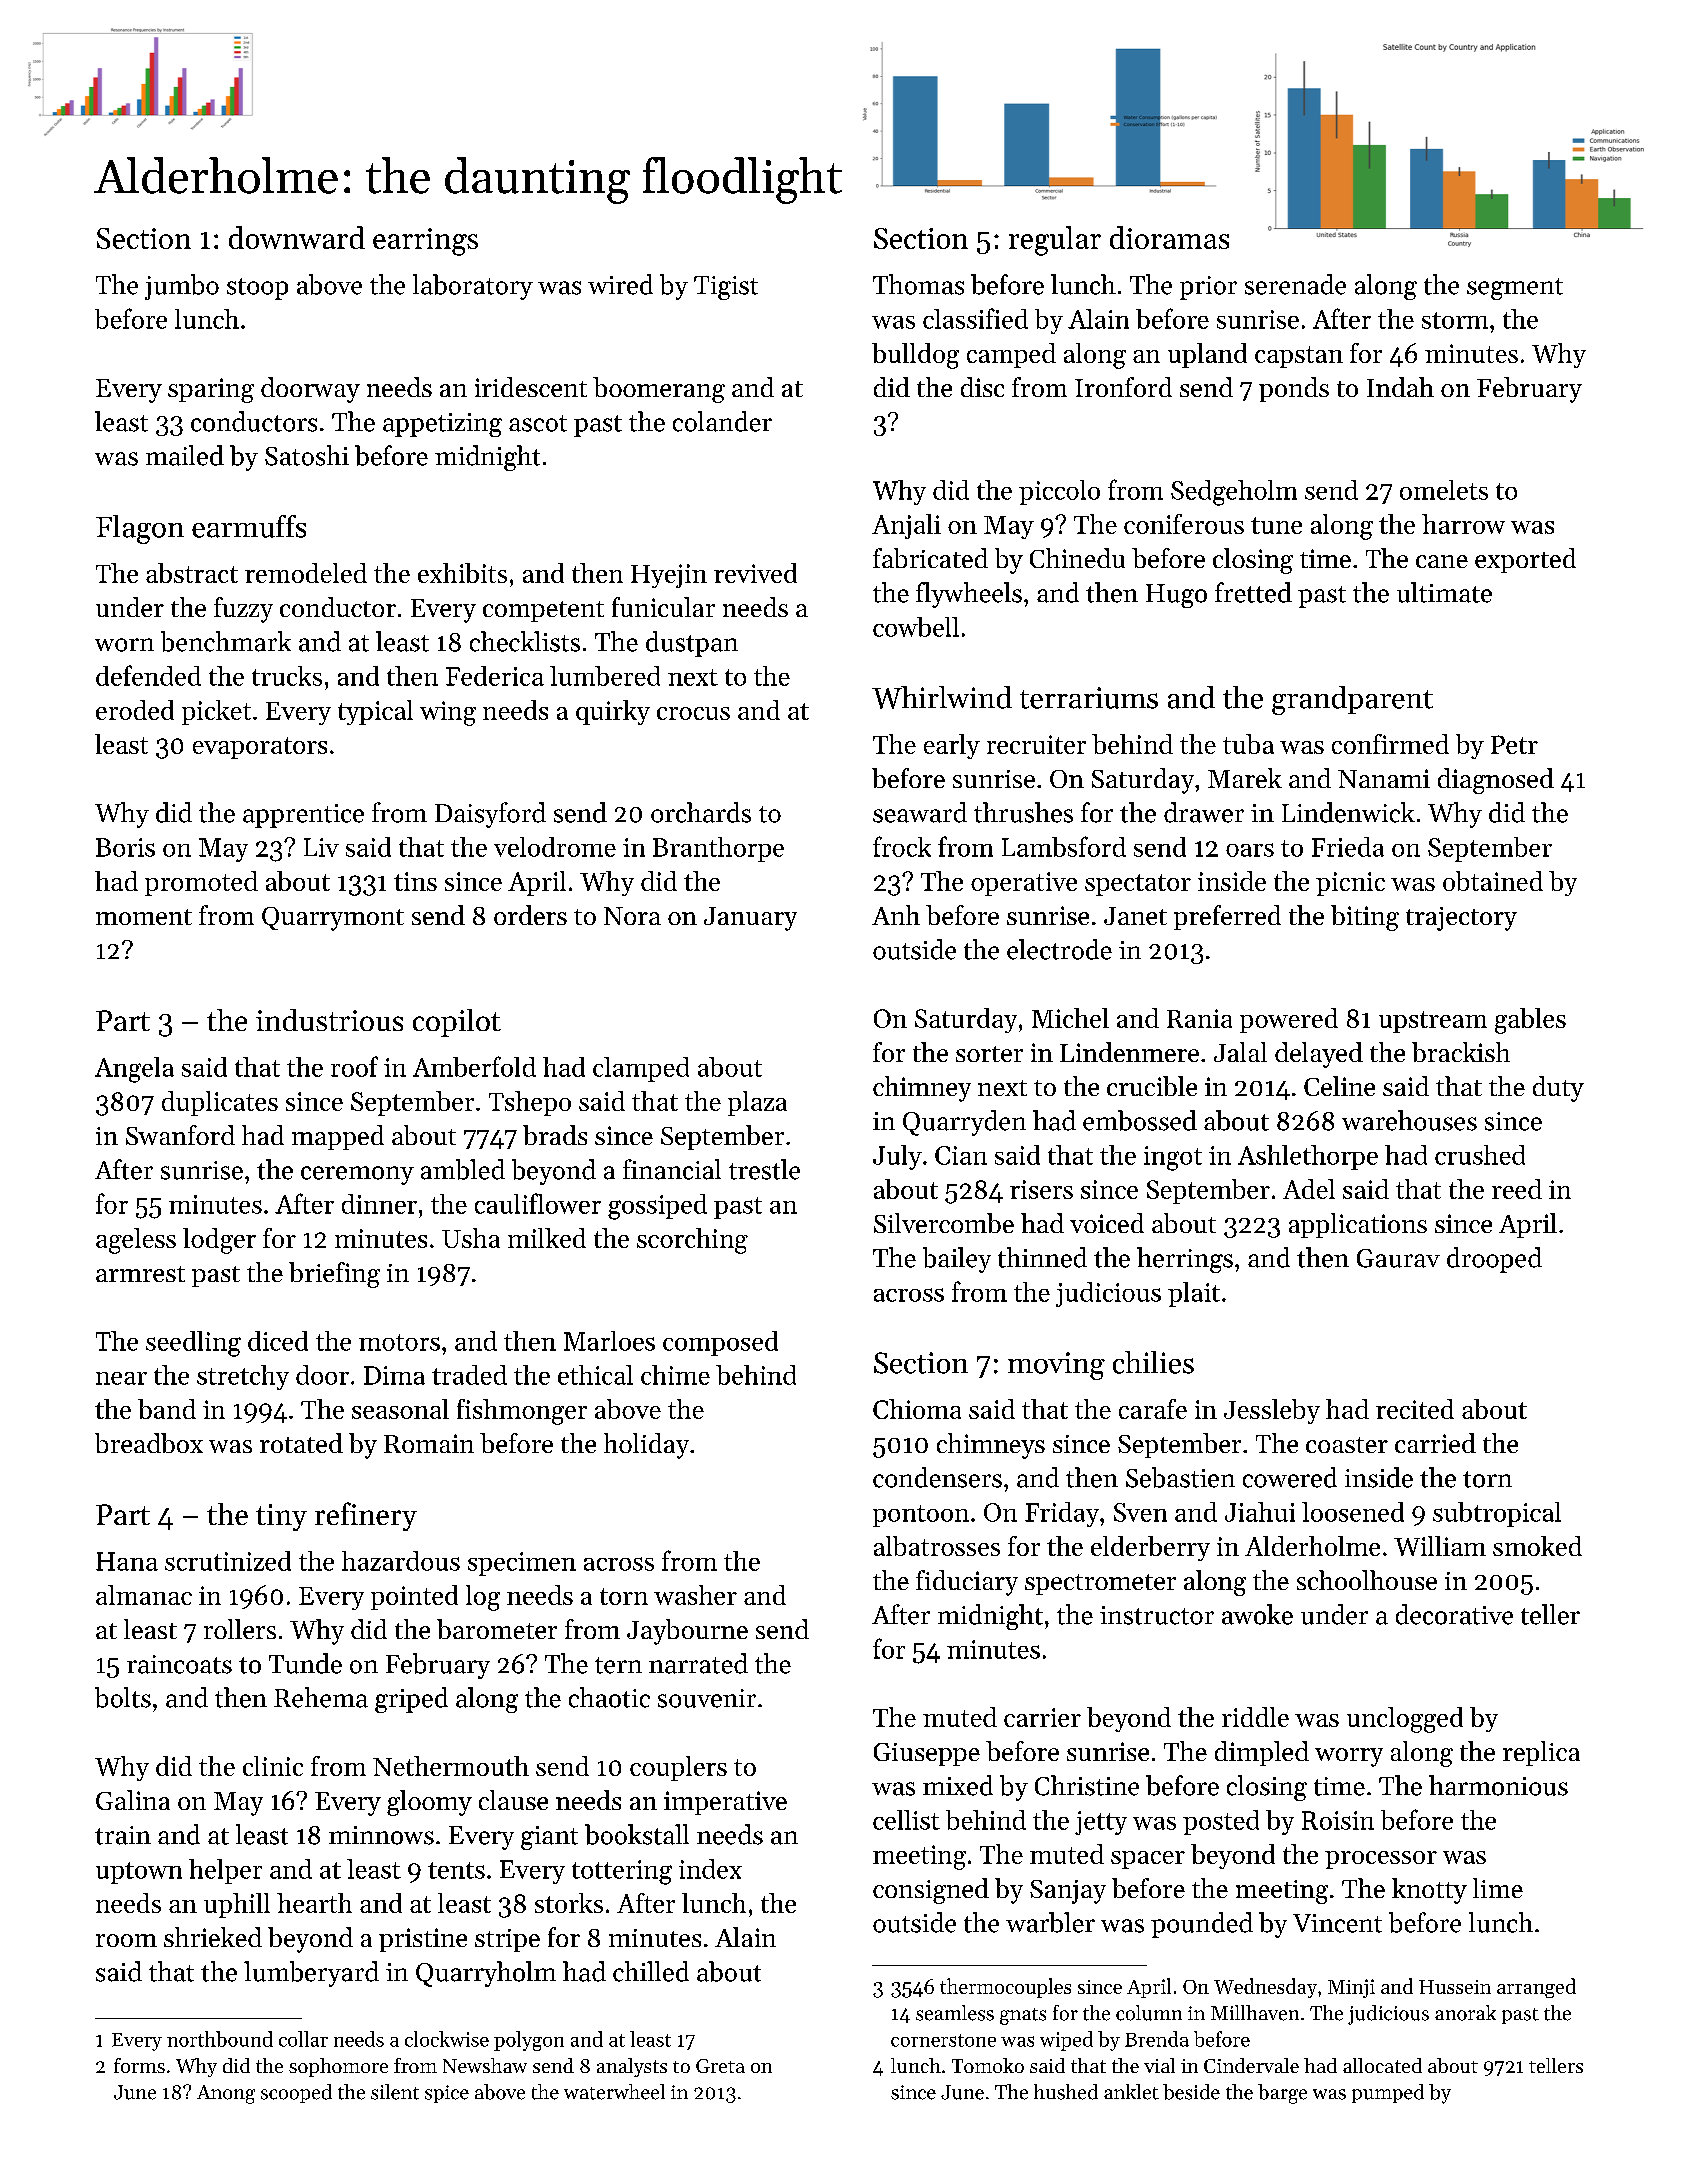 The image size is (1683, 2178). What do you see at coordinates (1498, 1785) in the image?
I see `harmonious` at bounding box center [1498, 1785].
